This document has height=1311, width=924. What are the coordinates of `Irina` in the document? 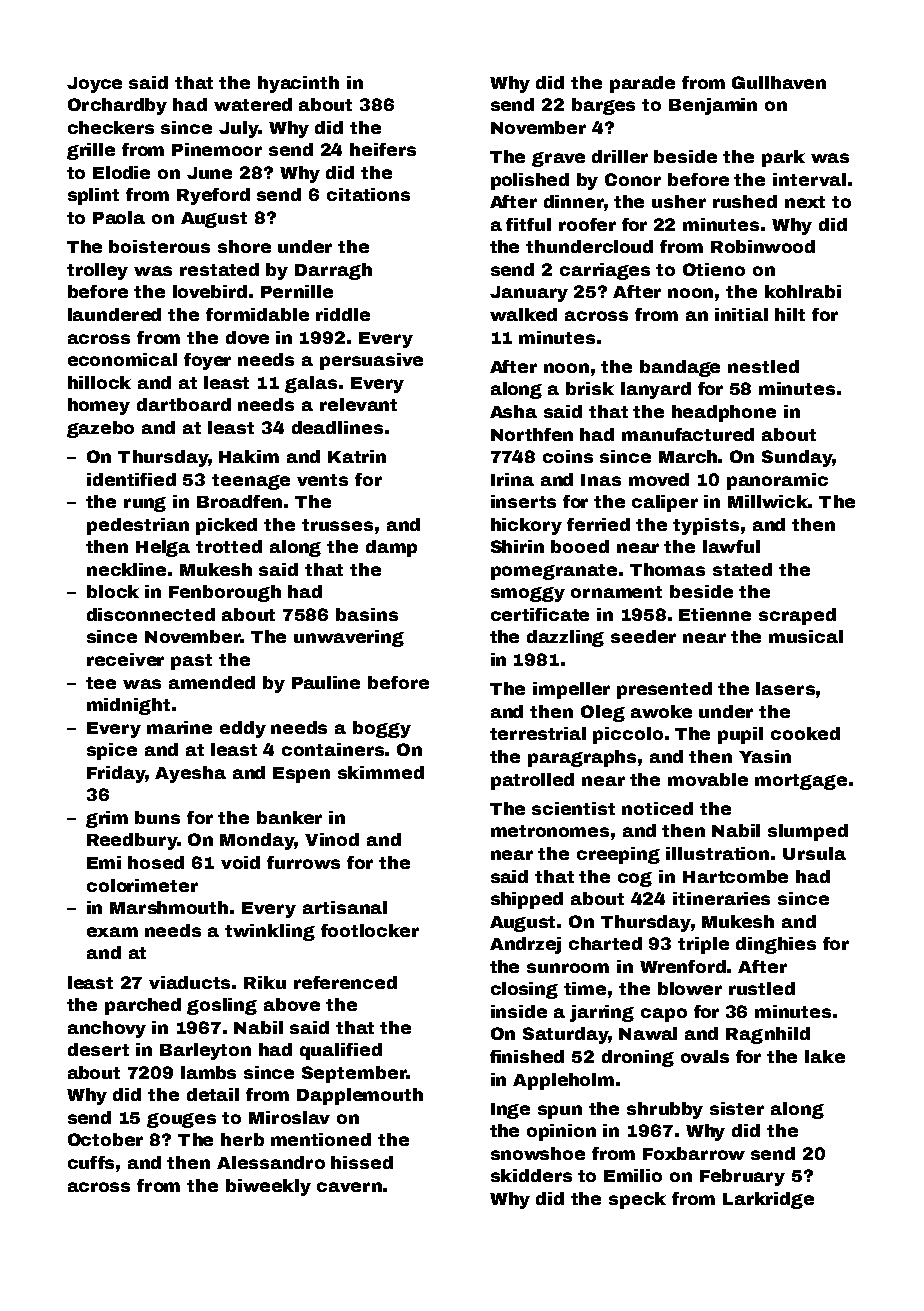 It's located at (512, 479).
